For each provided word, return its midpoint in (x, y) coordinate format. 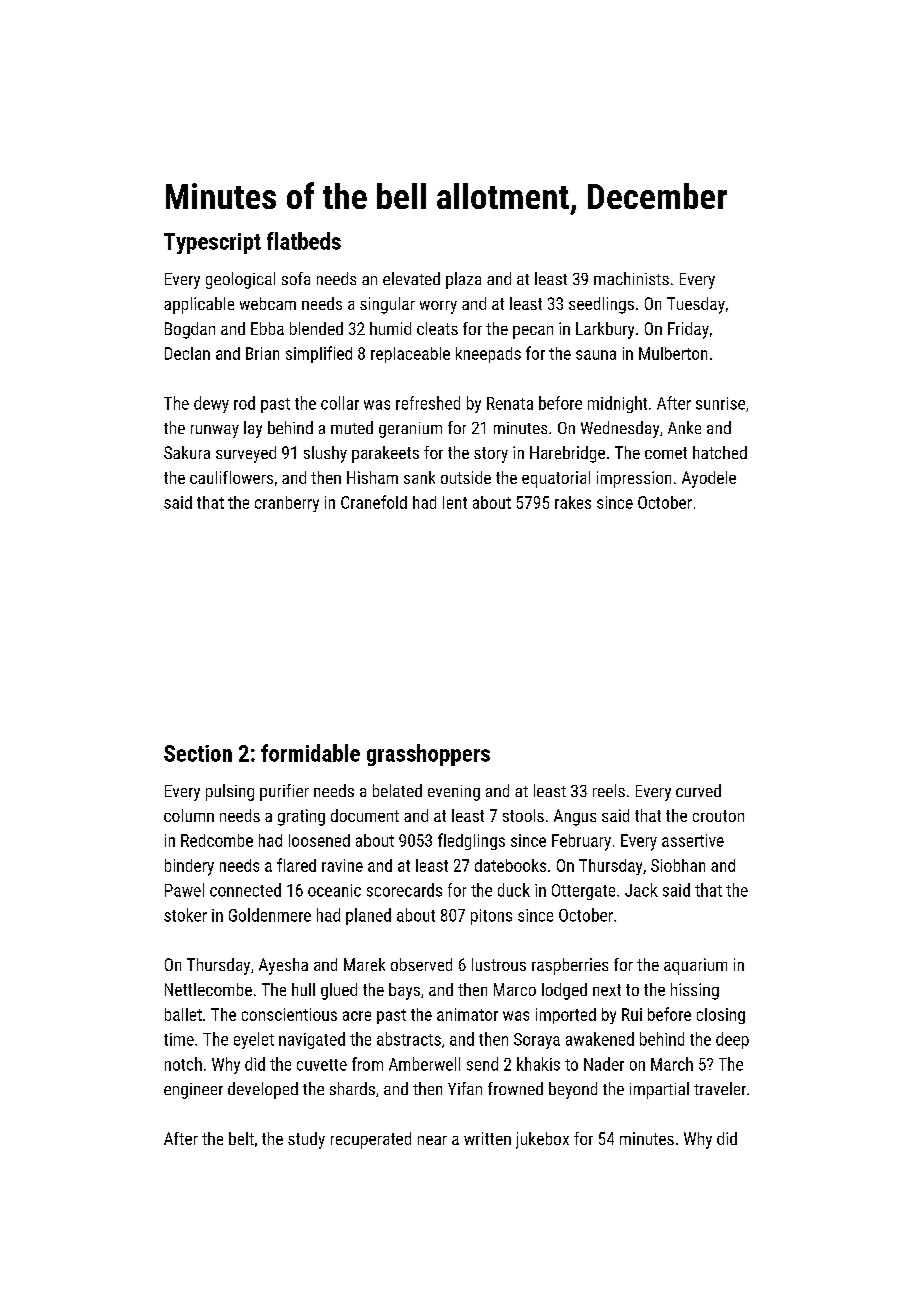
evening (454, 793)
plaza (463, 280)
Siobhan (678, 865)
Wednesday (620, 429)
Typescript (212, 243)
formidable (310, 753)
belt (241, 1138)
